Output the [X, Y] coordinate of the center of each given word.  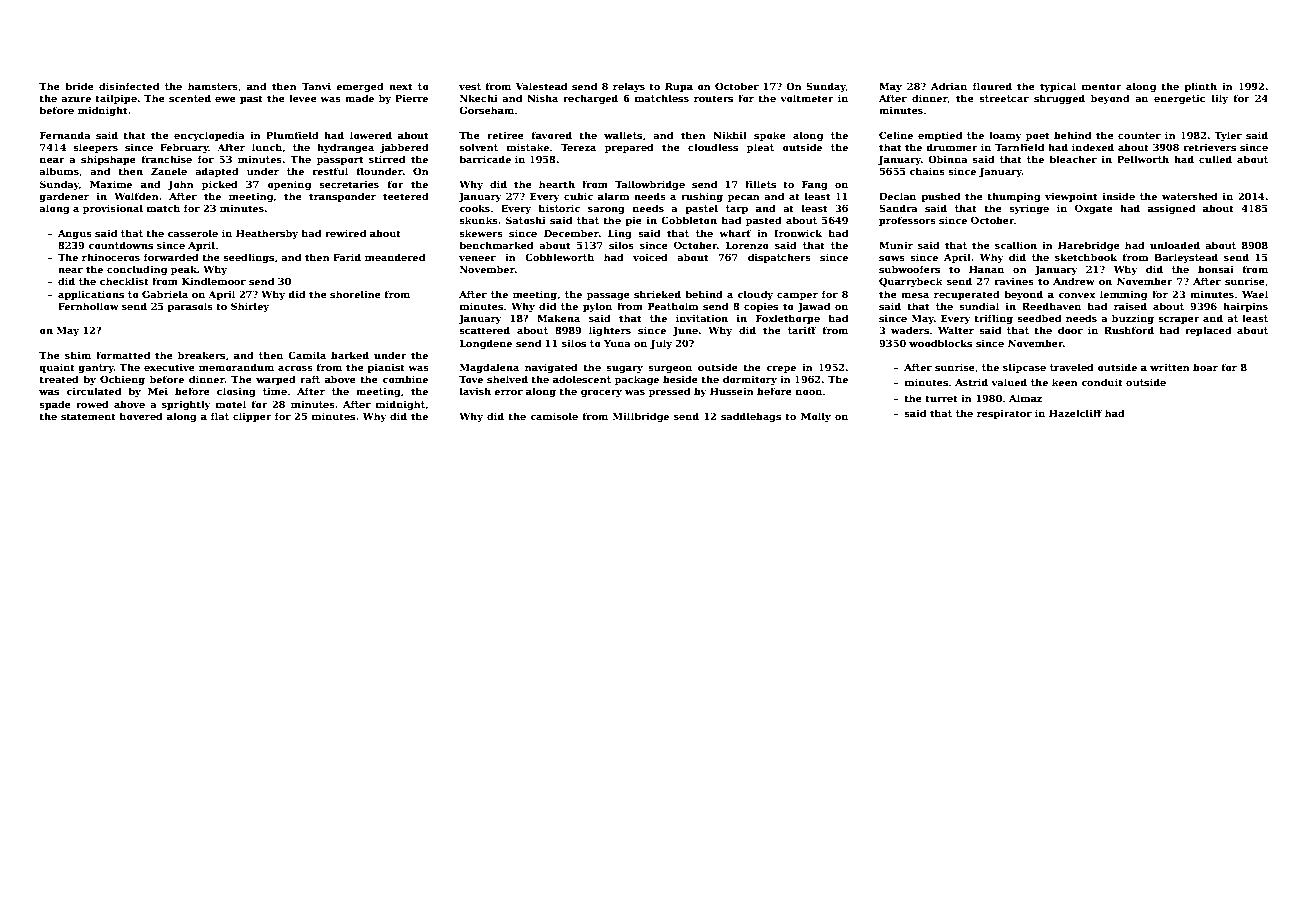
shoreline [355, 294]
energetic [1179, 99]
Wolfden [136, 196]
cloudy [755, 295]
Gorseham [486, 110]
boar [1205, 367]
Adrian [949, 86]
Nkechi [479, 98]
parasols [190, 307]
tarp [737, 209]
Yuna [617, 343]
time [275, 391]
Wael [1255, 294]
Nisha [542, 98]
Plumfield [292, 135]
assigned [1171, 209]
